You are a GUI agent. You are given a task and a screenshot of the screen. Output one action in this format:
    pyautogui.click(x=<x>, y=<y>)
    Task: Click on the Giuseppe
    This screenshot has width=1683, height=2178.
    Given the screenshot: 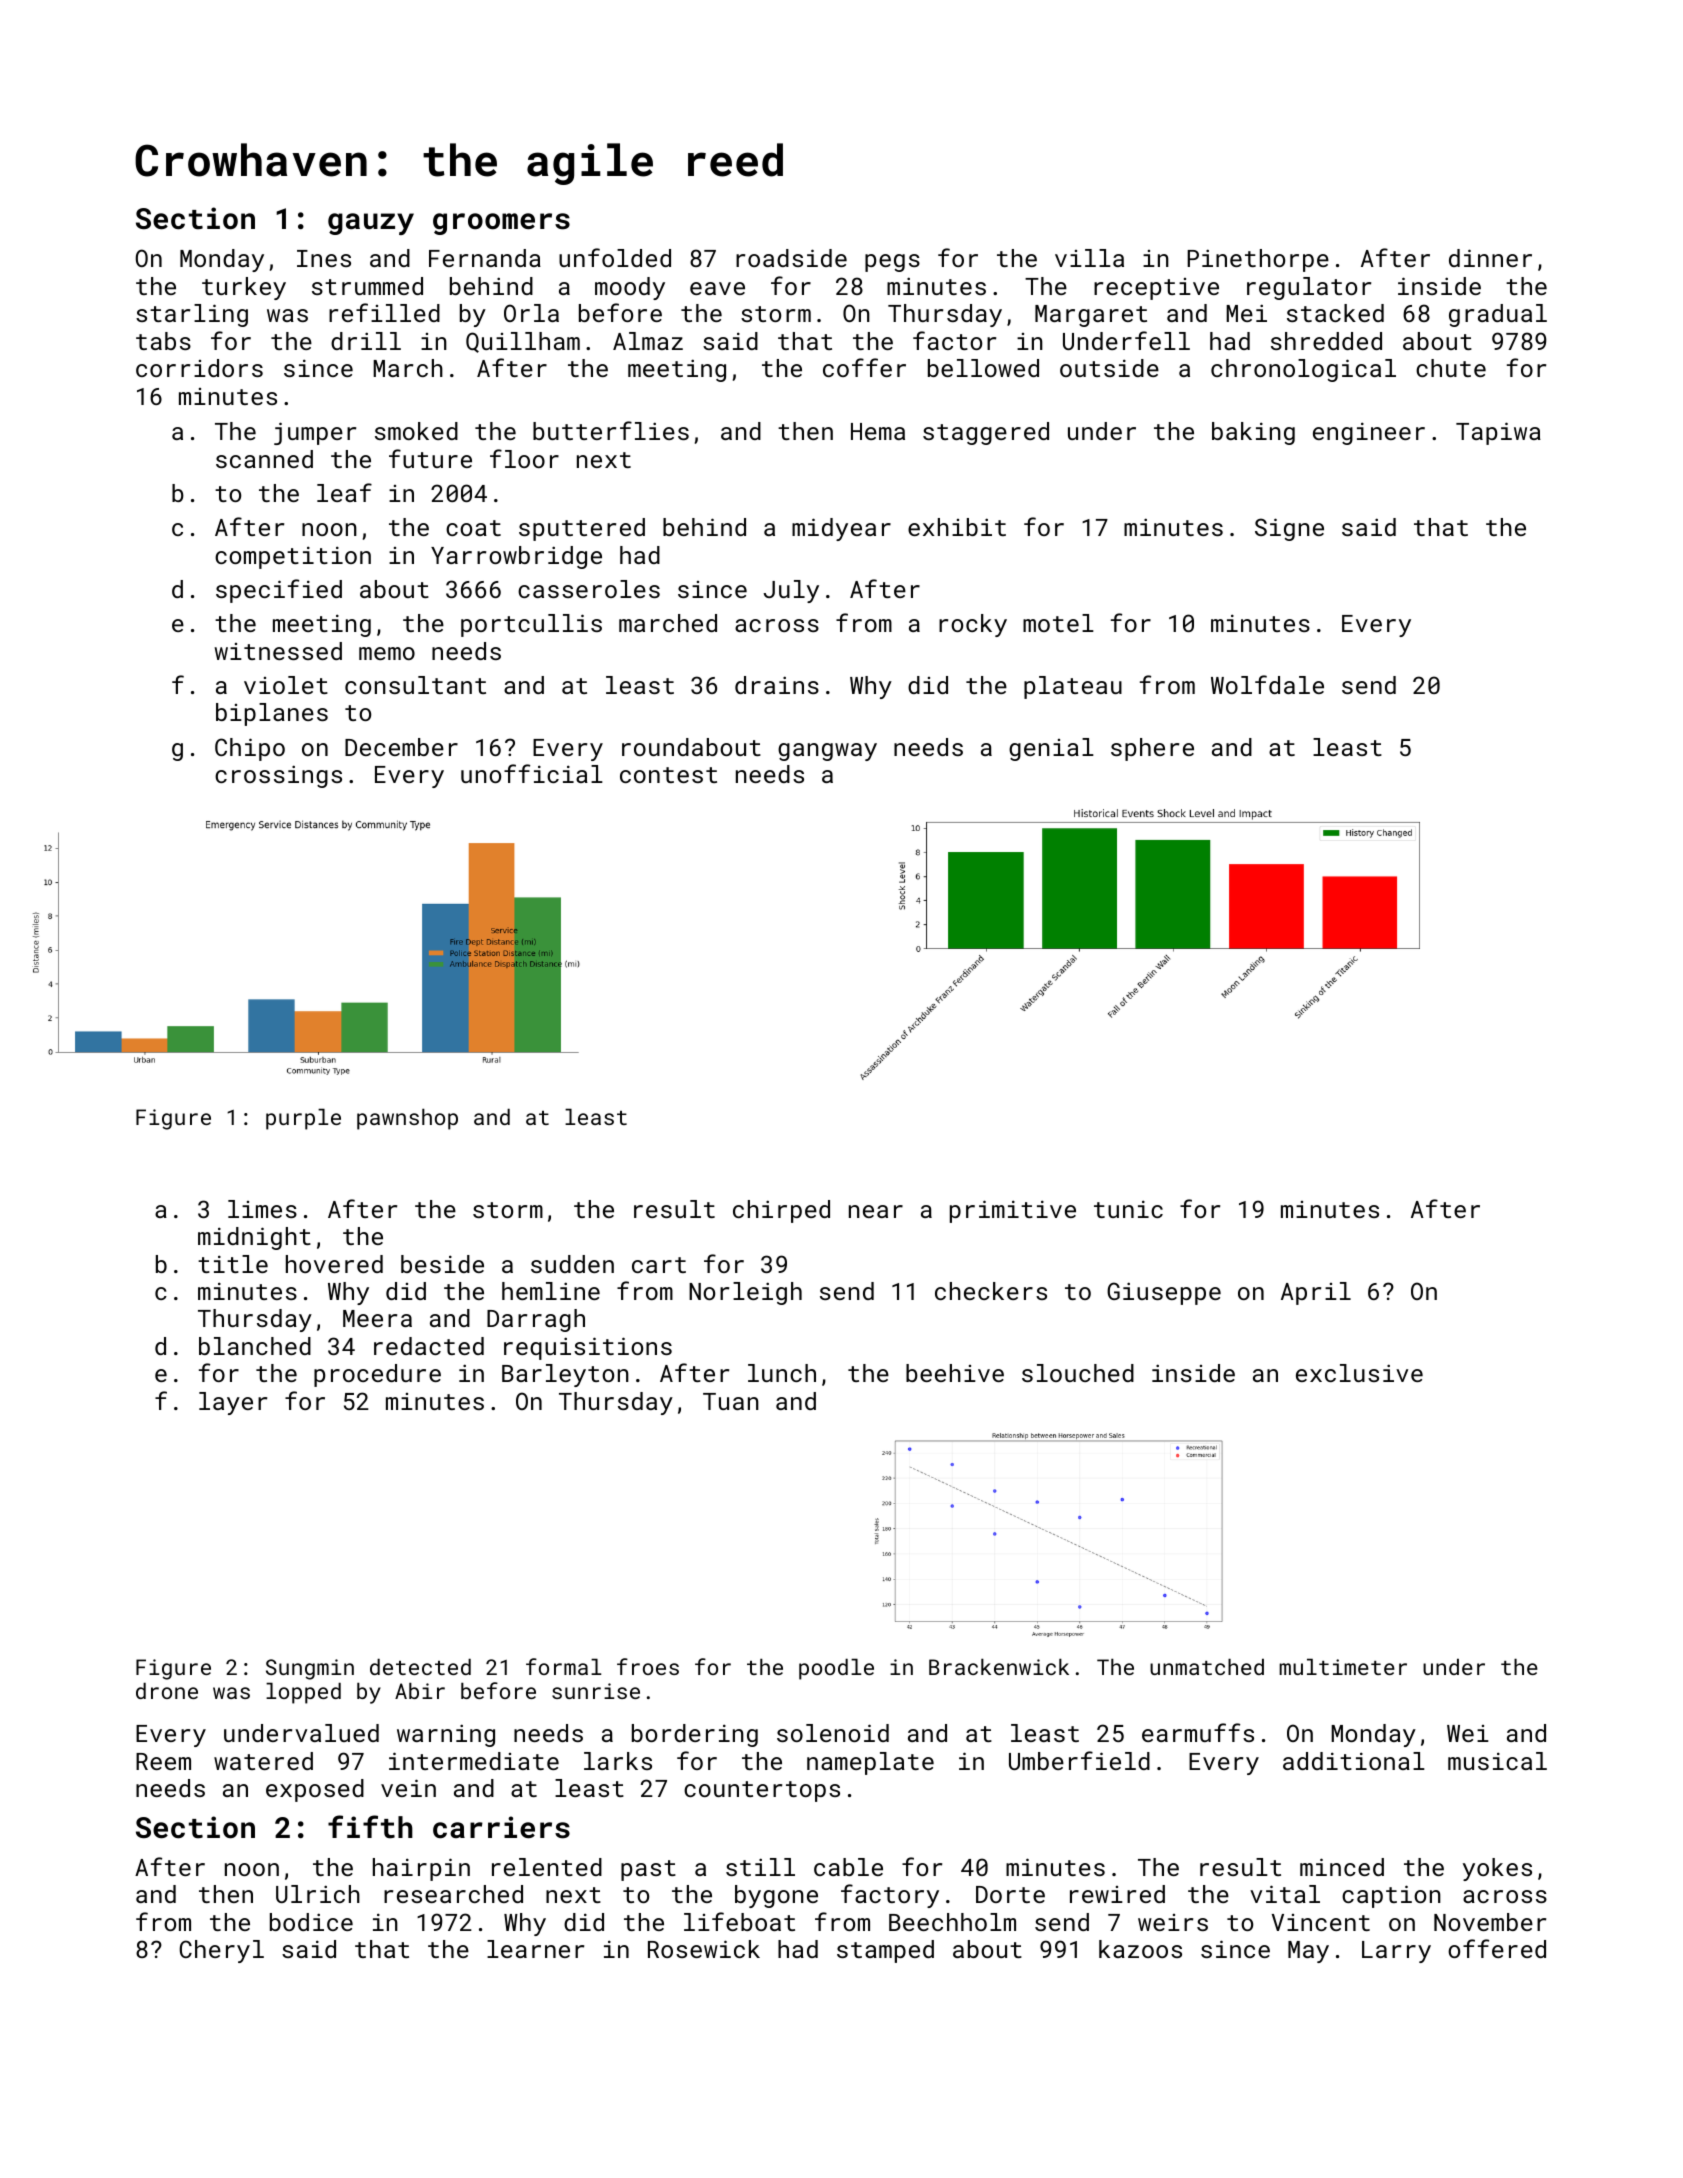 What is the action you would take?
    pyautogui.click(x=1164, y=1293)
